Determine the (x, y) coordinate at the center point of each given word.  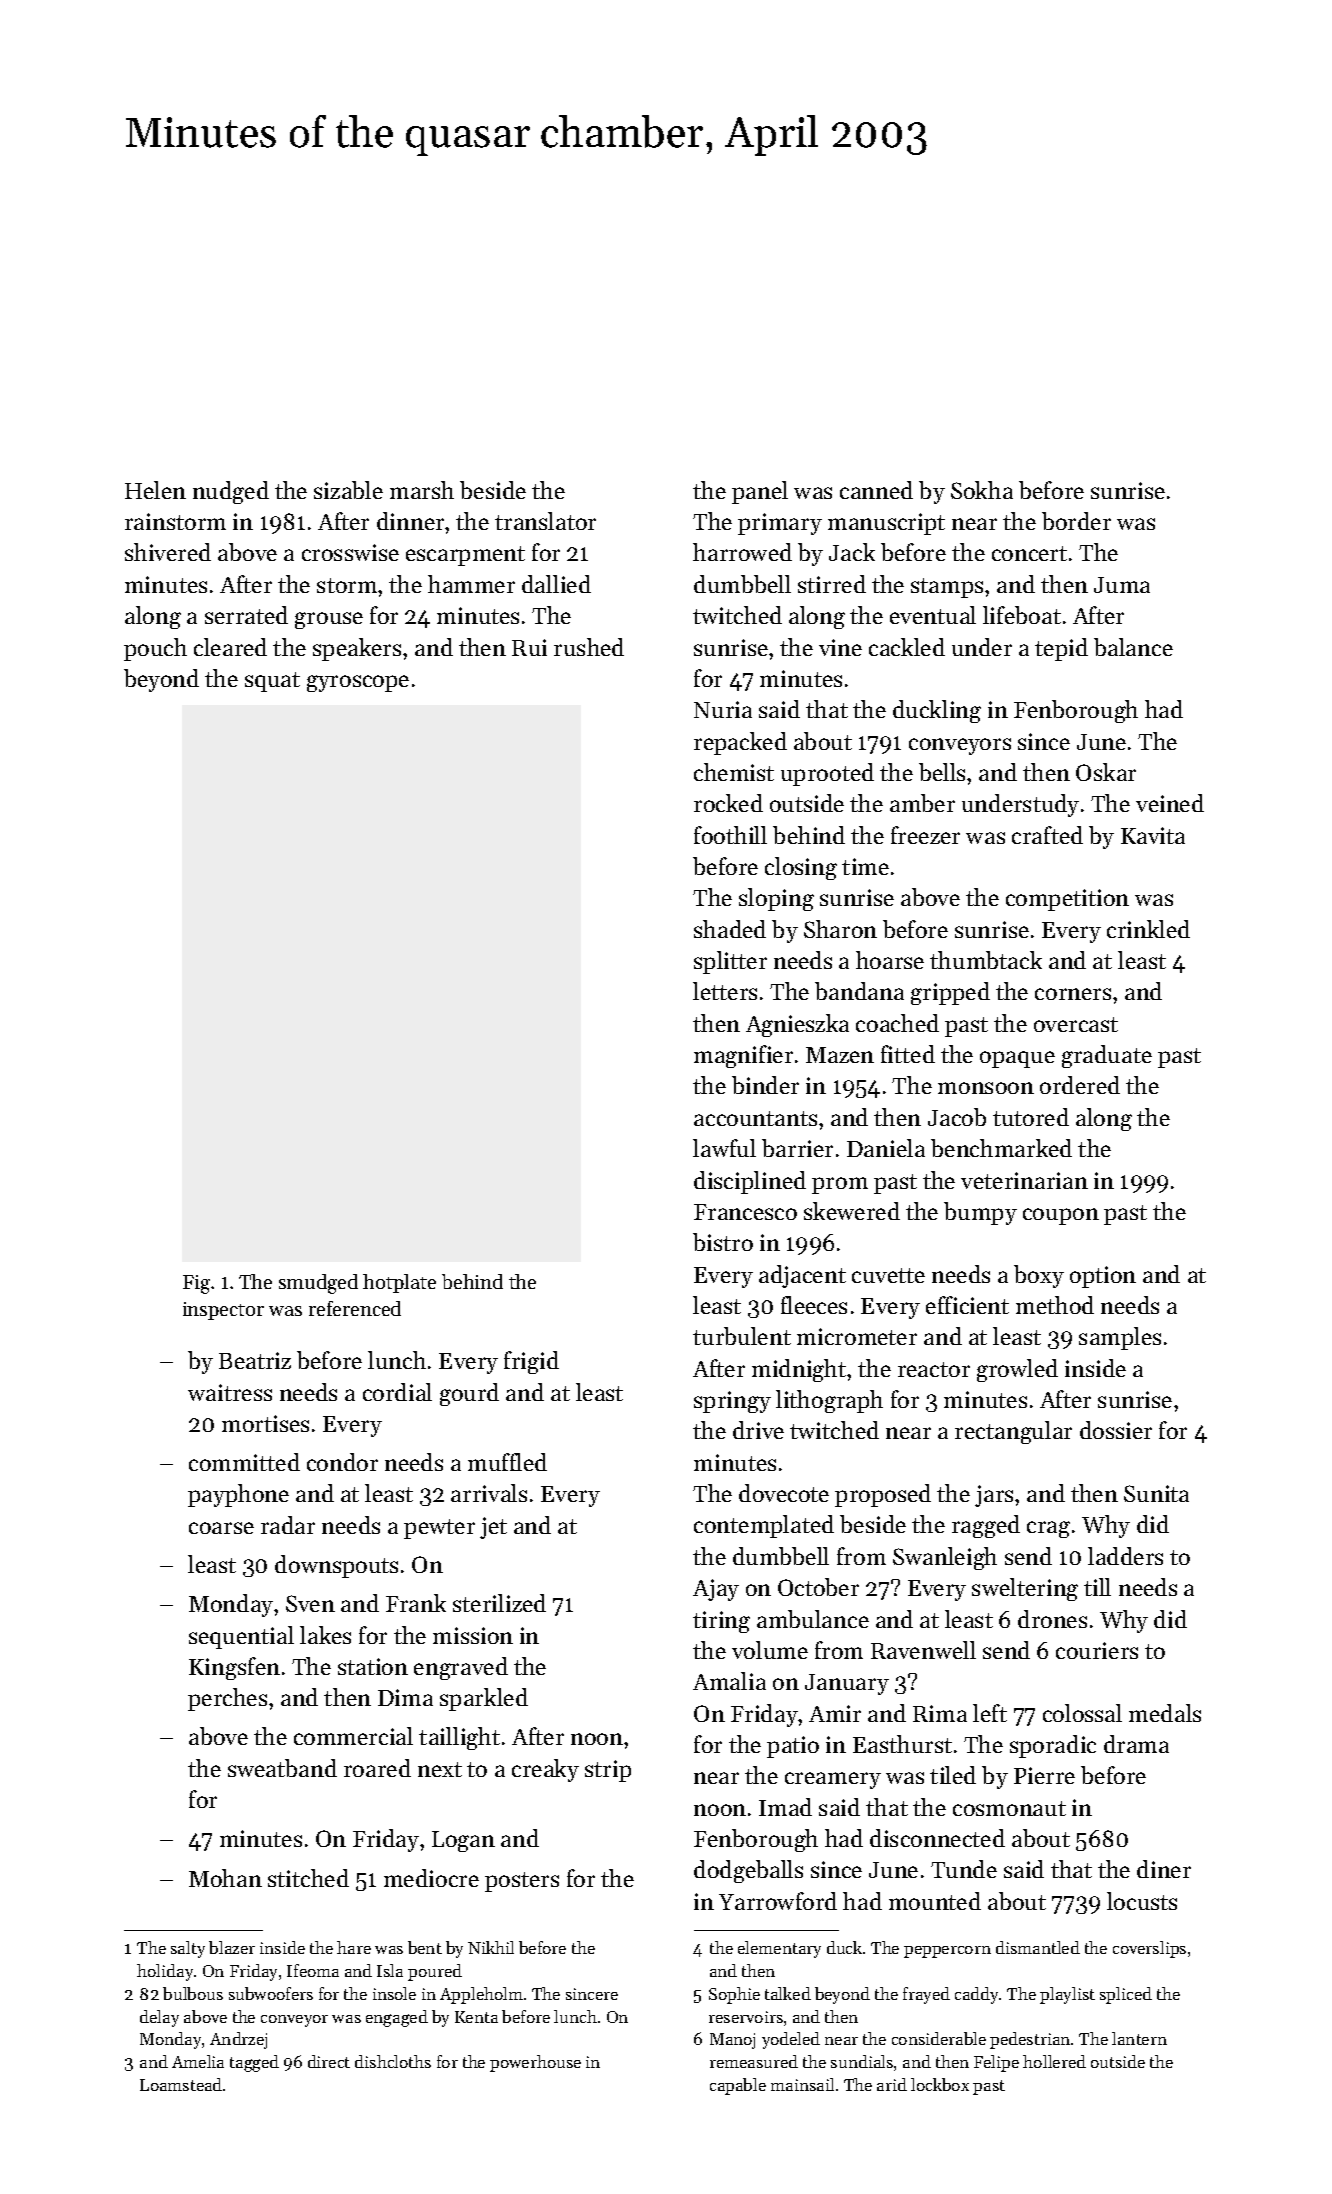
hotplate (399, 1283)
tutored (1031, 1117)
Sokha (982, 490)
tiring (721, 1622)
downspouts (336, 1566)
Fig (196, 1284)
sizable (348, 490)
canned (876, 490)
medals (1165, 1713)
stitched (308, 1878)
